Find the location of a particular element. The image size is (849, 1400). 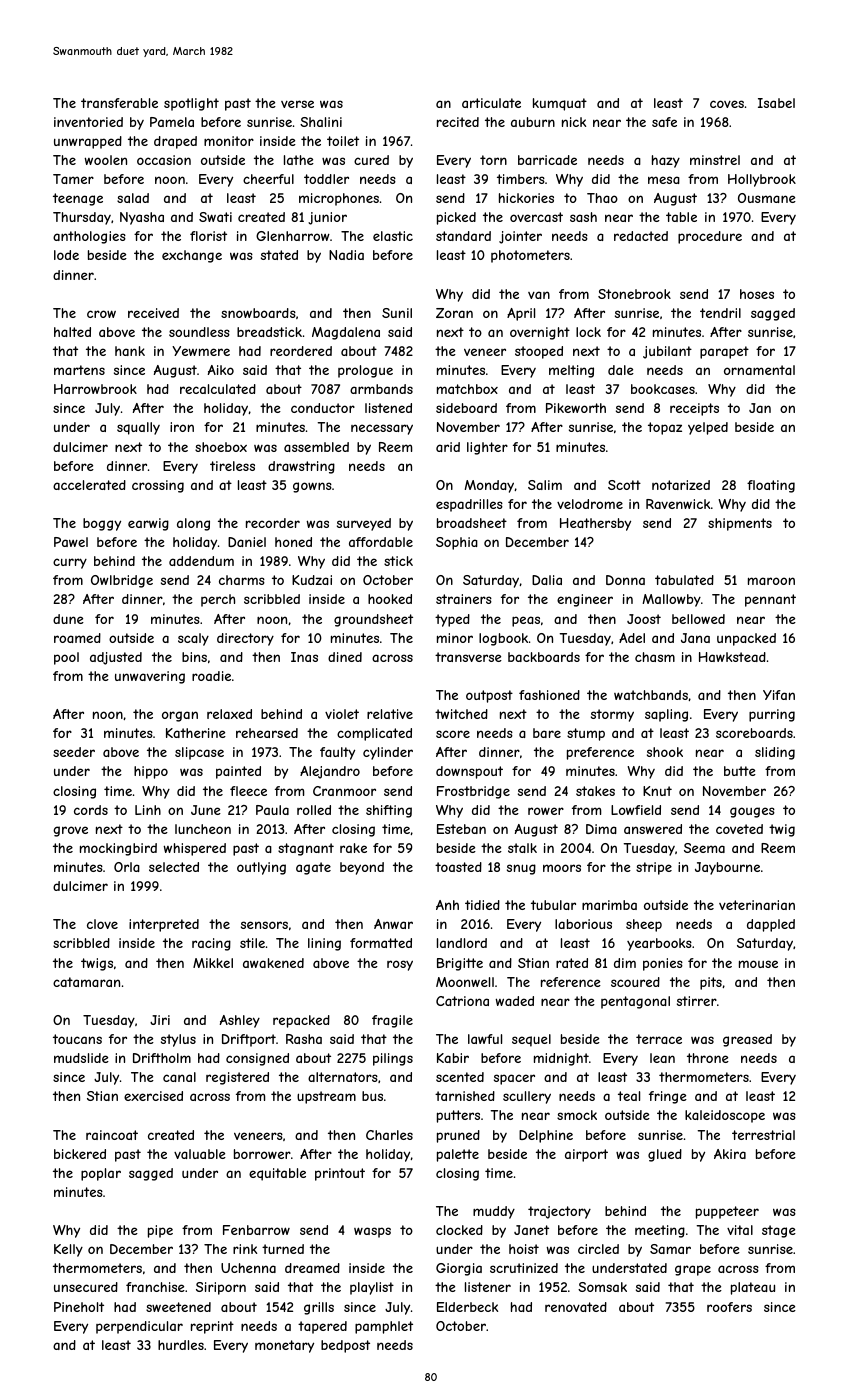

downspout is located at coordinates (469, 772).
